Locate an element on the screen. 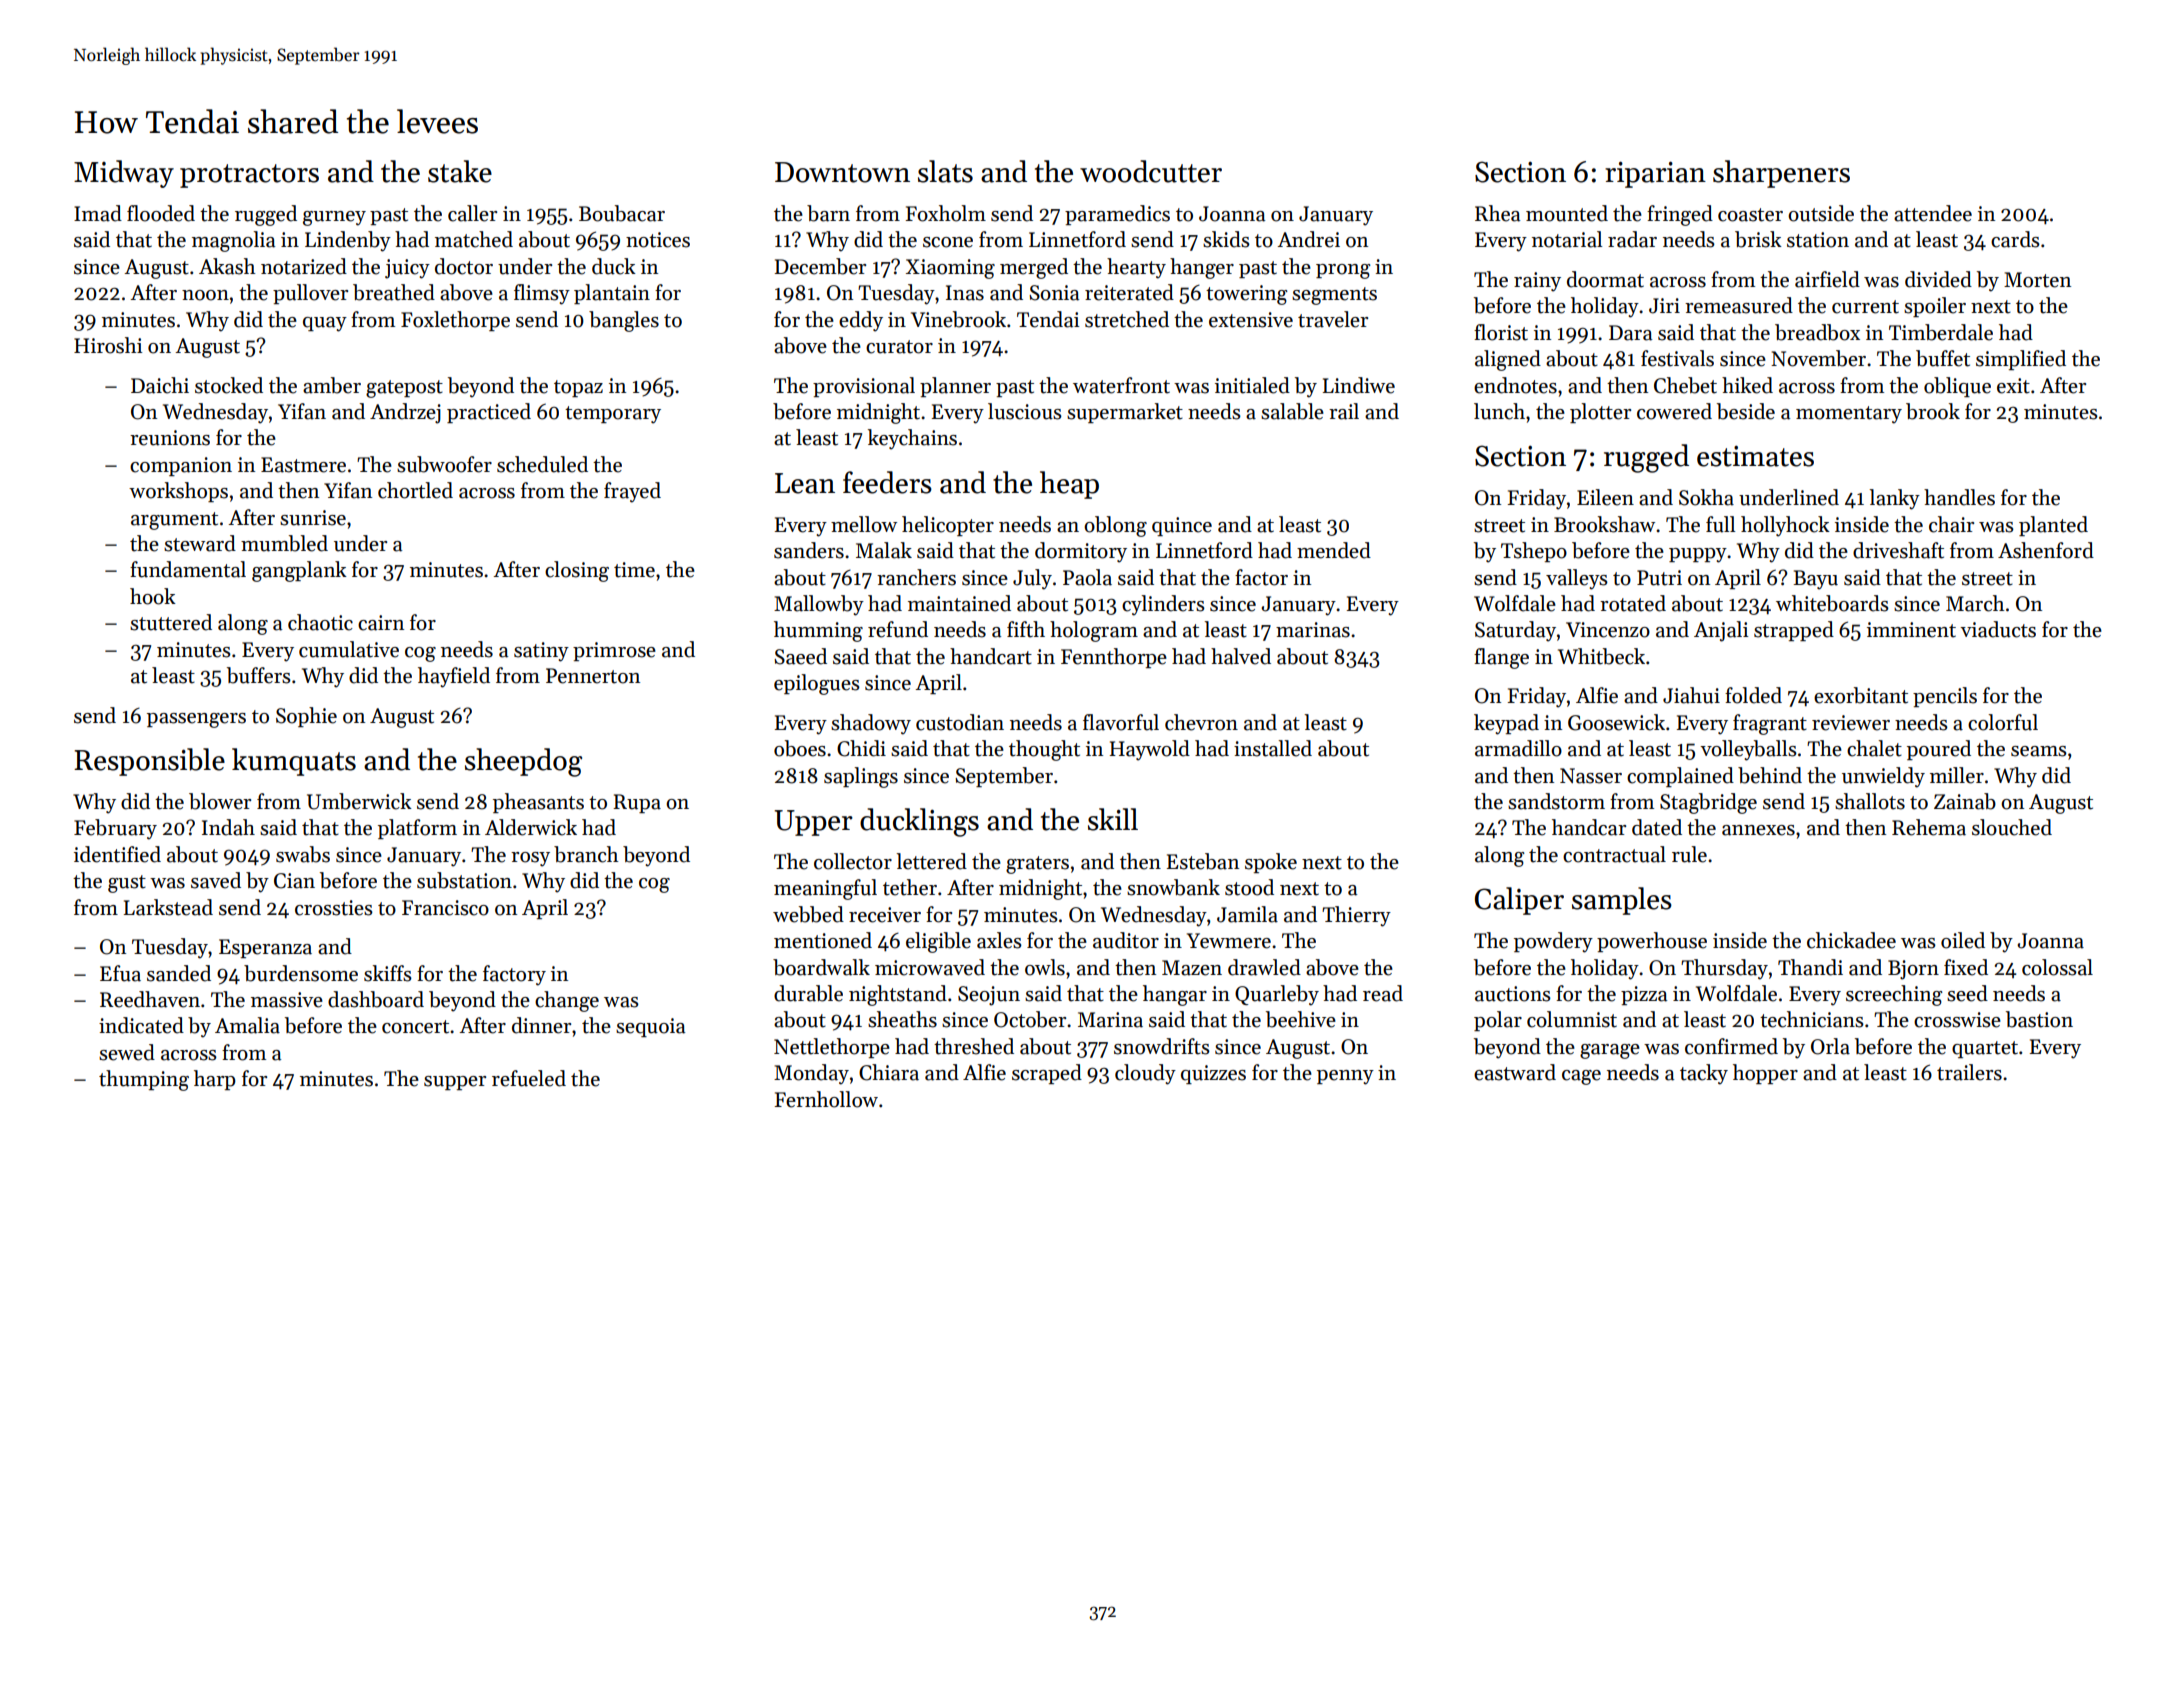 The width and height of the screenshot is (2178, 1683). riparian is located at coordinates (1655, 174).
